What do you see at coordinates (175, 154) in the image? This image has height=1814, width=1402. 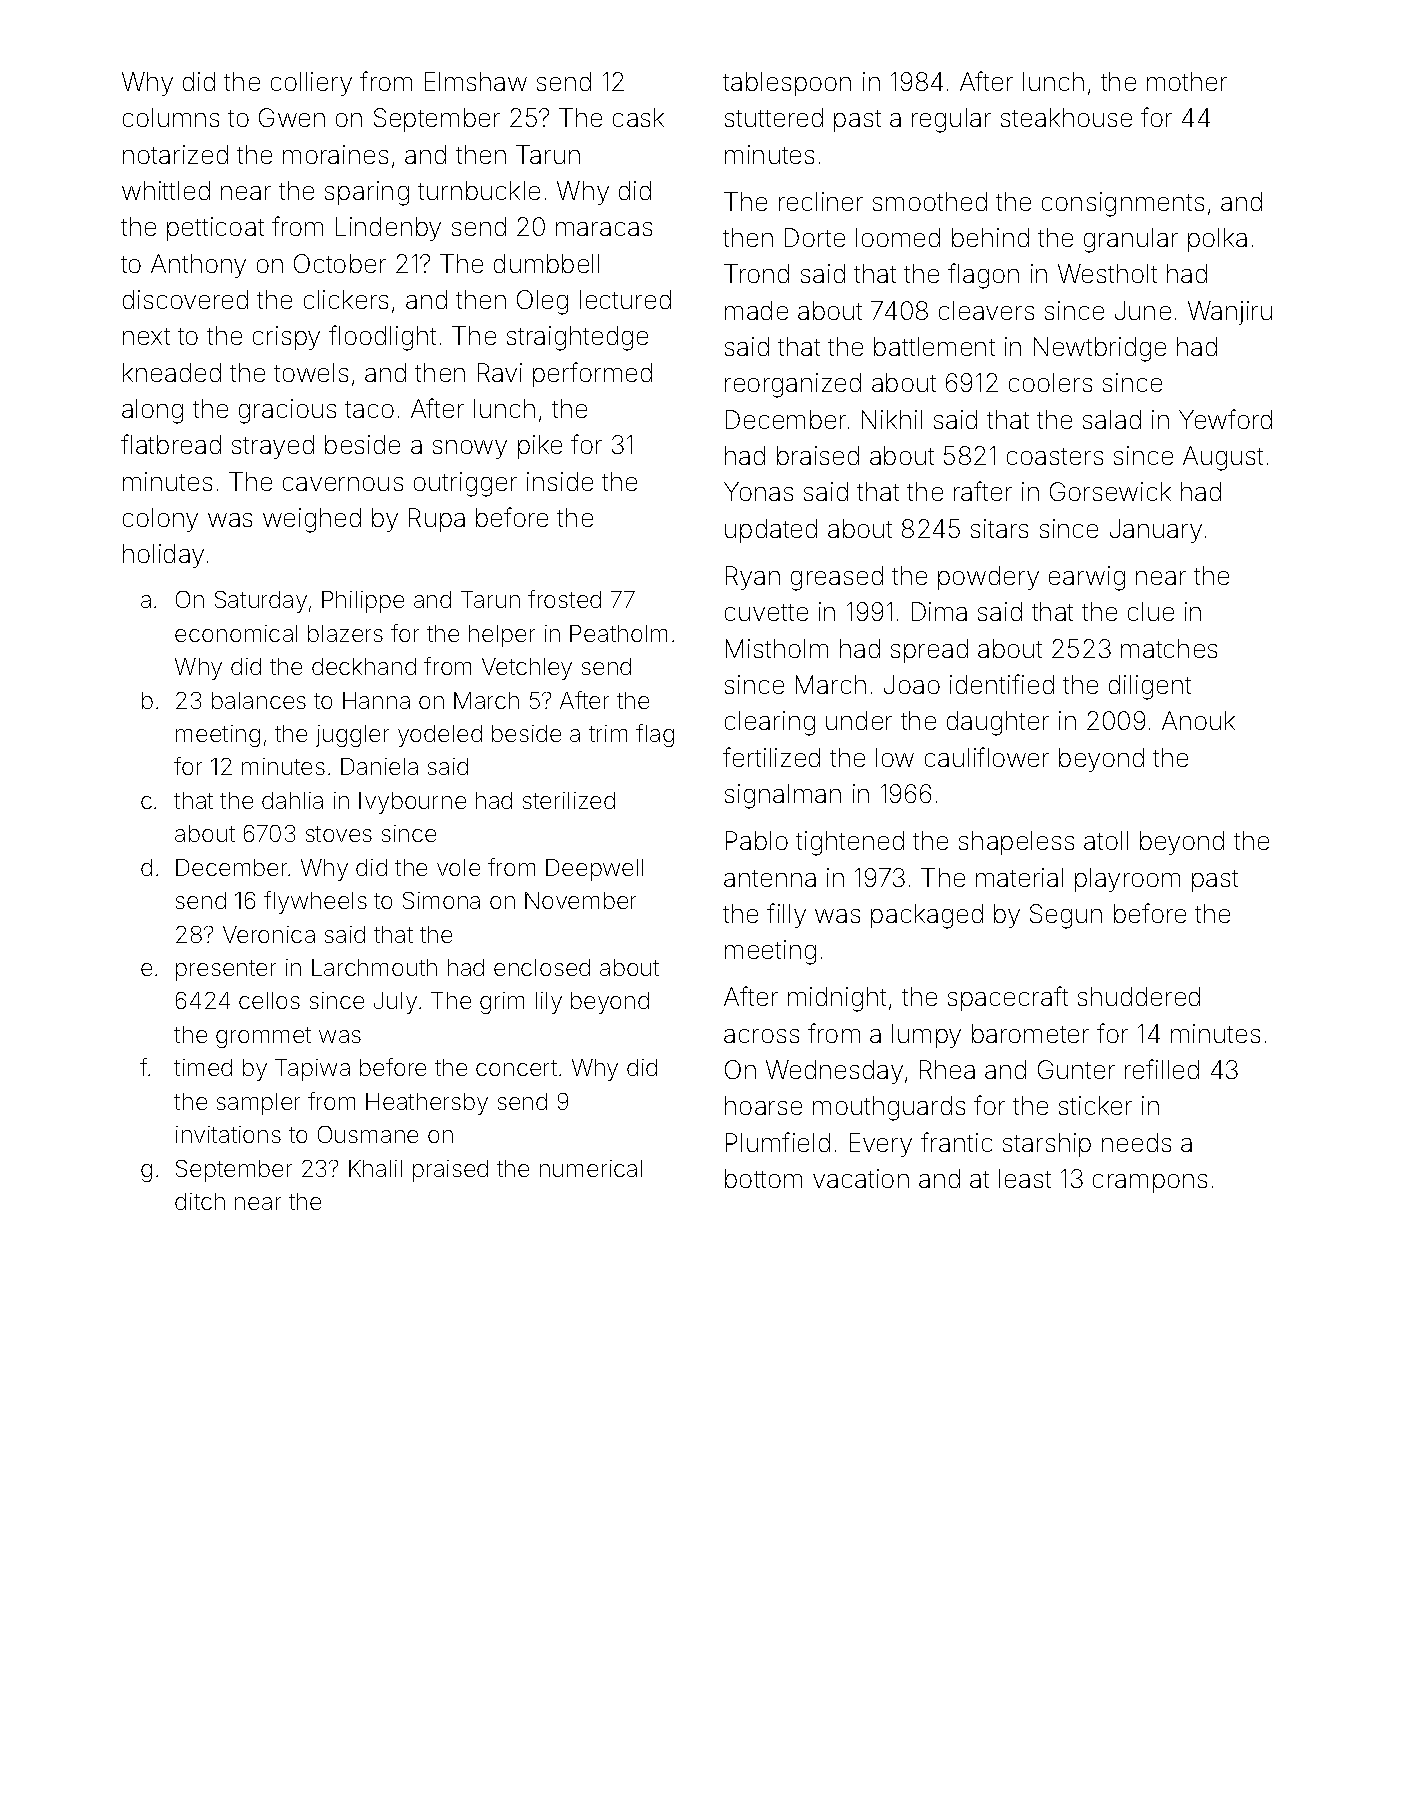 I see `notarized` at bounding box center [175, 154].
